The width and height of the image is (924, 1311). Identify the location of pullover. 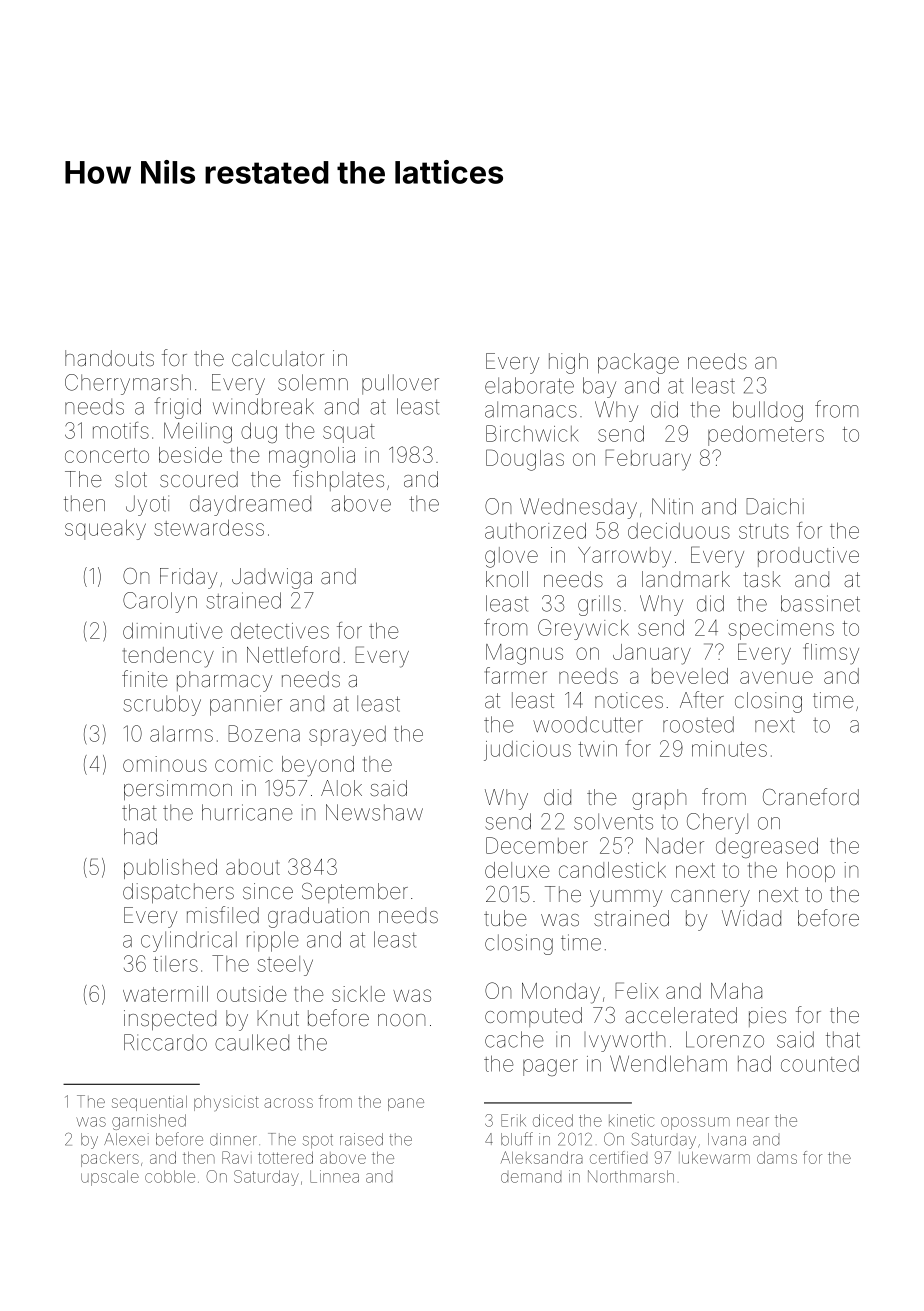
(400, 384).
